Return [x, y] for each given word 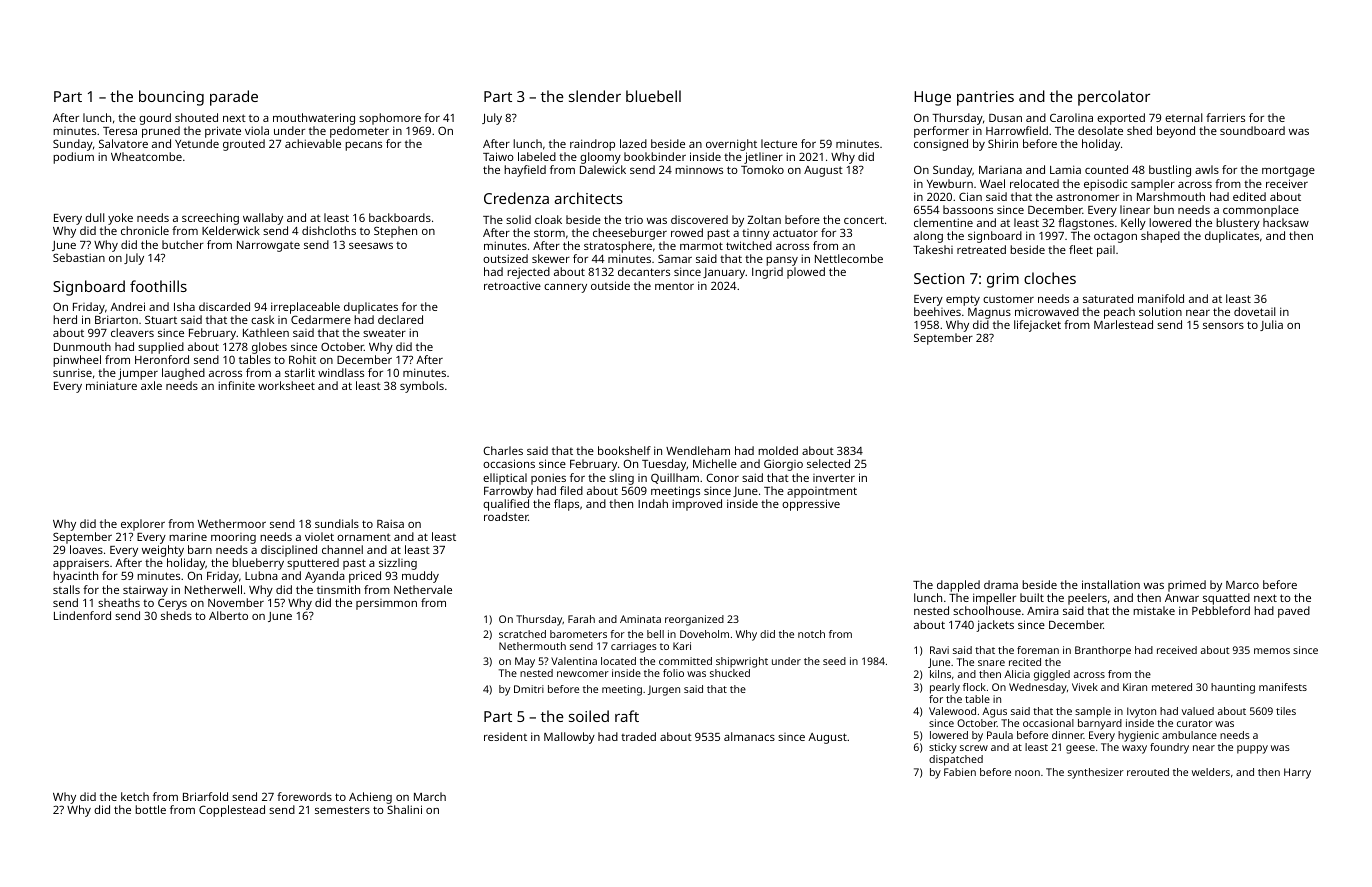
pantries [985, 98]
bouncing [171, 98]
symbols [422, 387]
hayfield [525, 171]
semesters [342, 810]
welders [1211, 772]
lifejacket [1037, 326]
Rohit [302, 359]
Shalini [404, 809]
